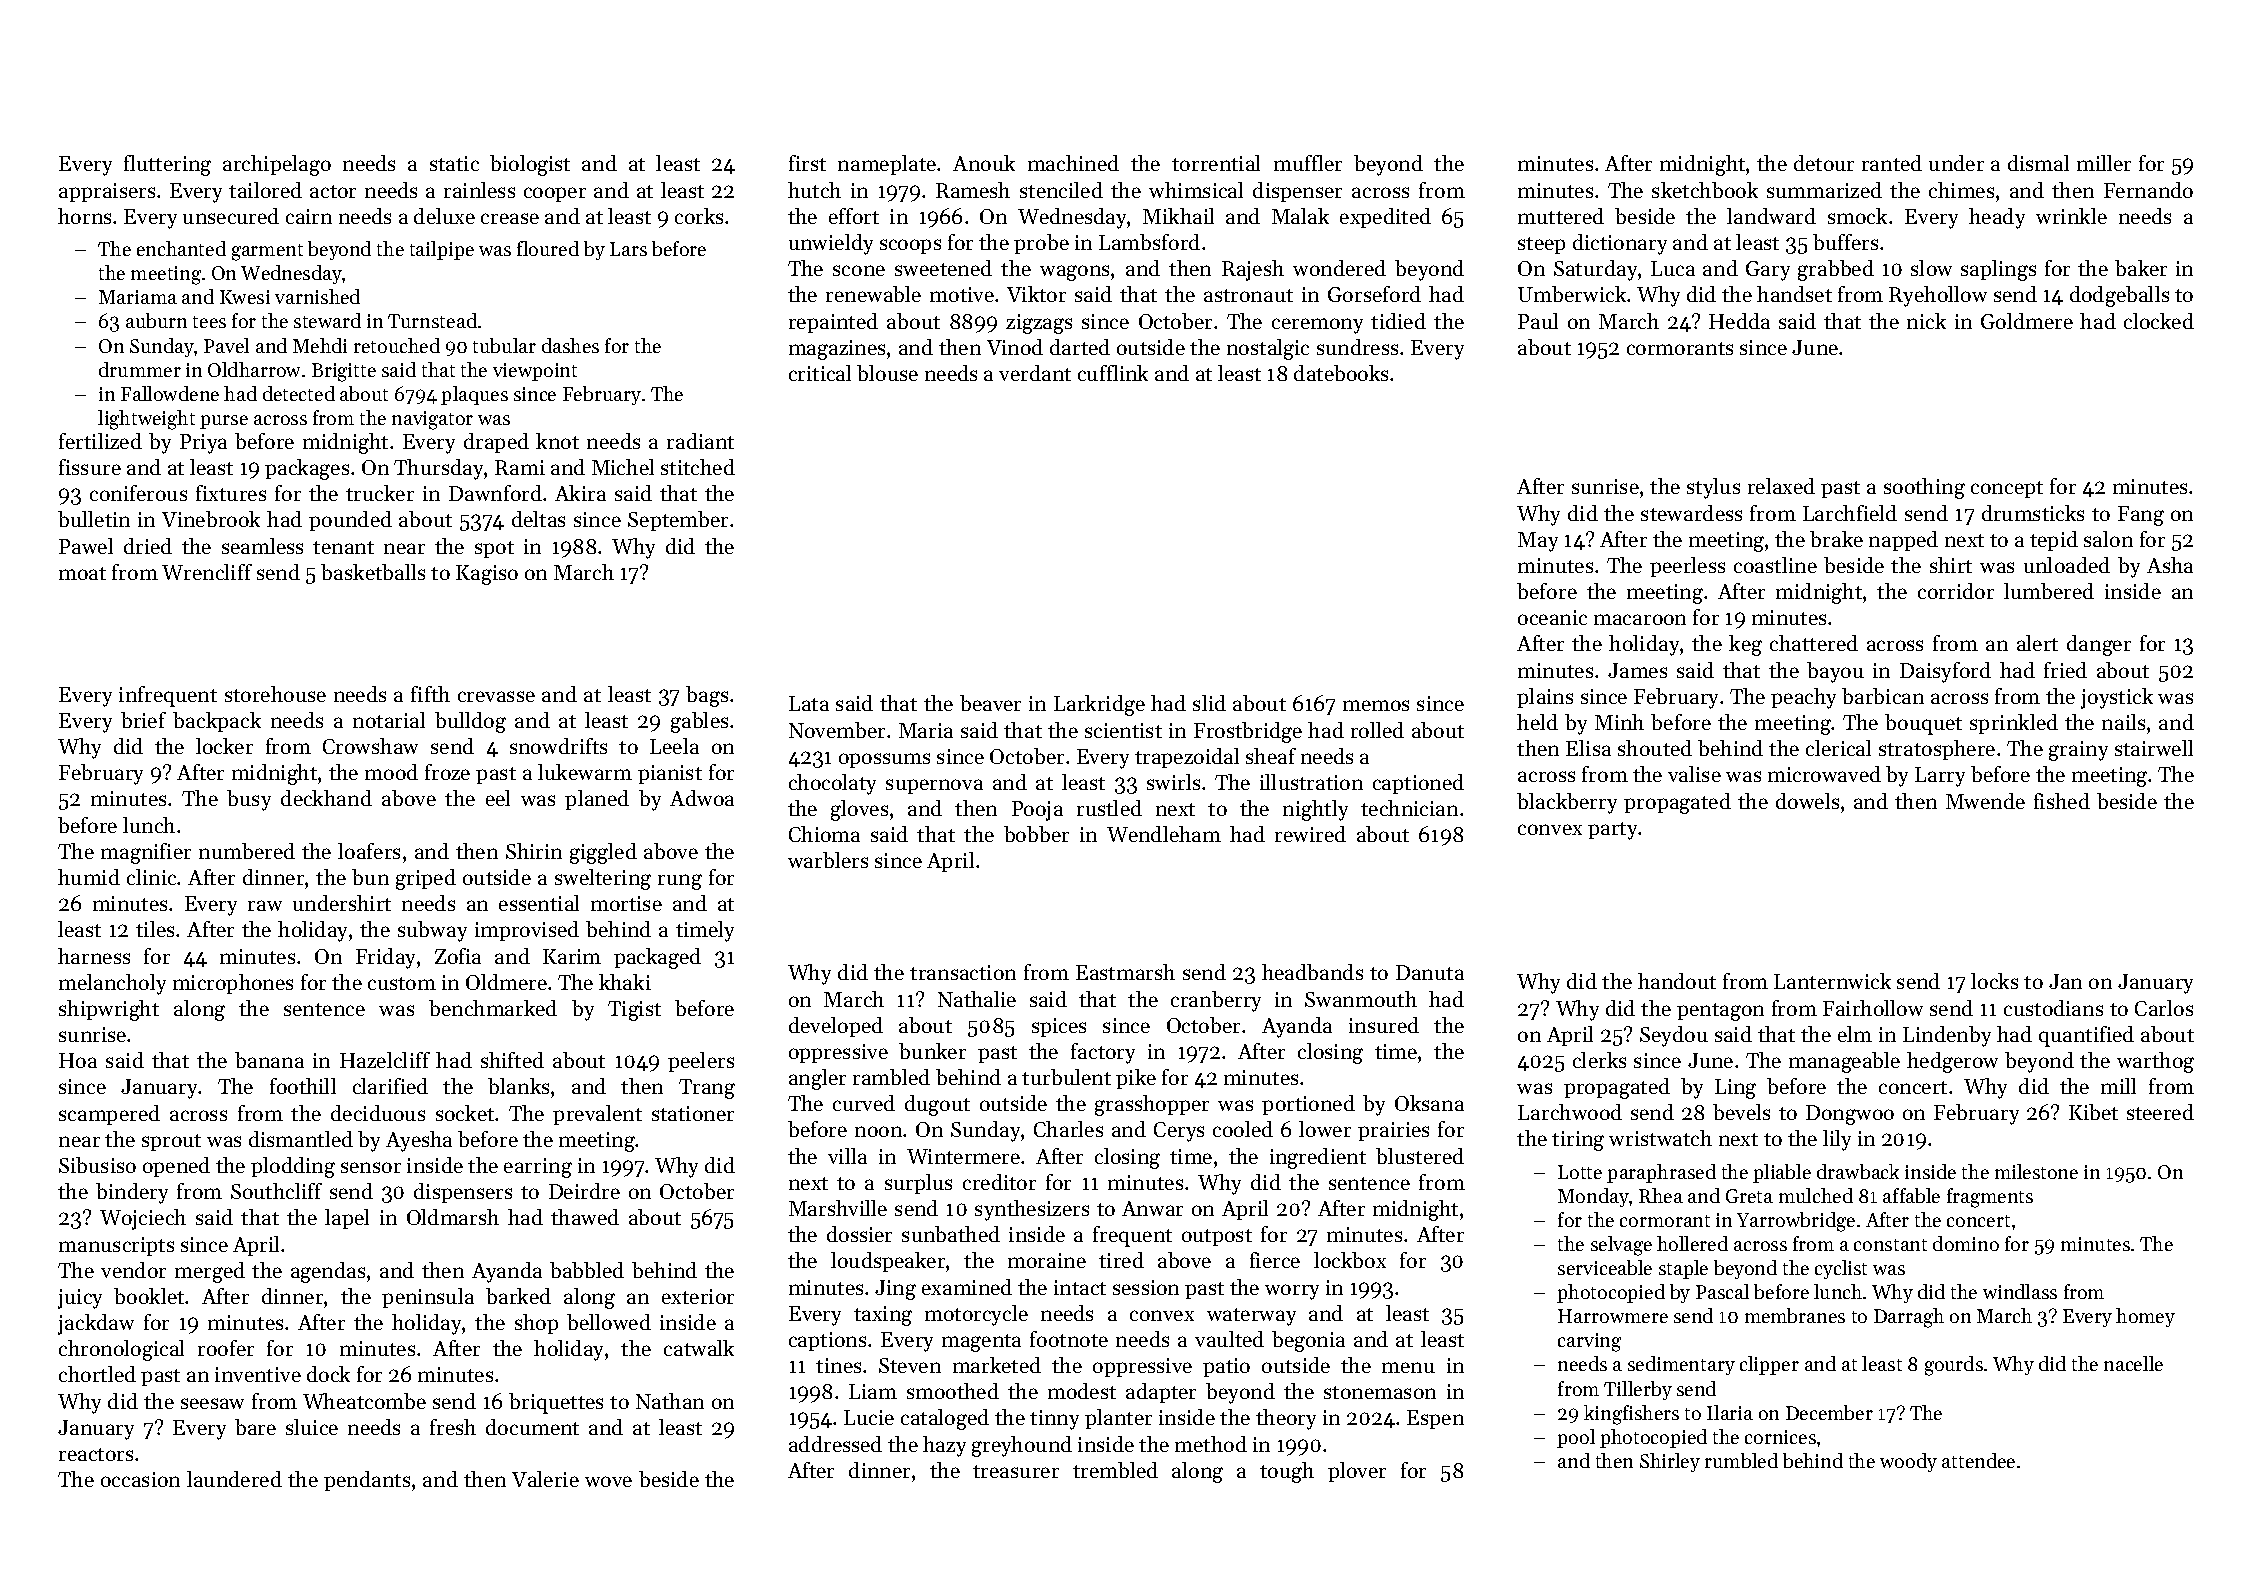  I want to click on Anwar, so click(1152, 1208).
